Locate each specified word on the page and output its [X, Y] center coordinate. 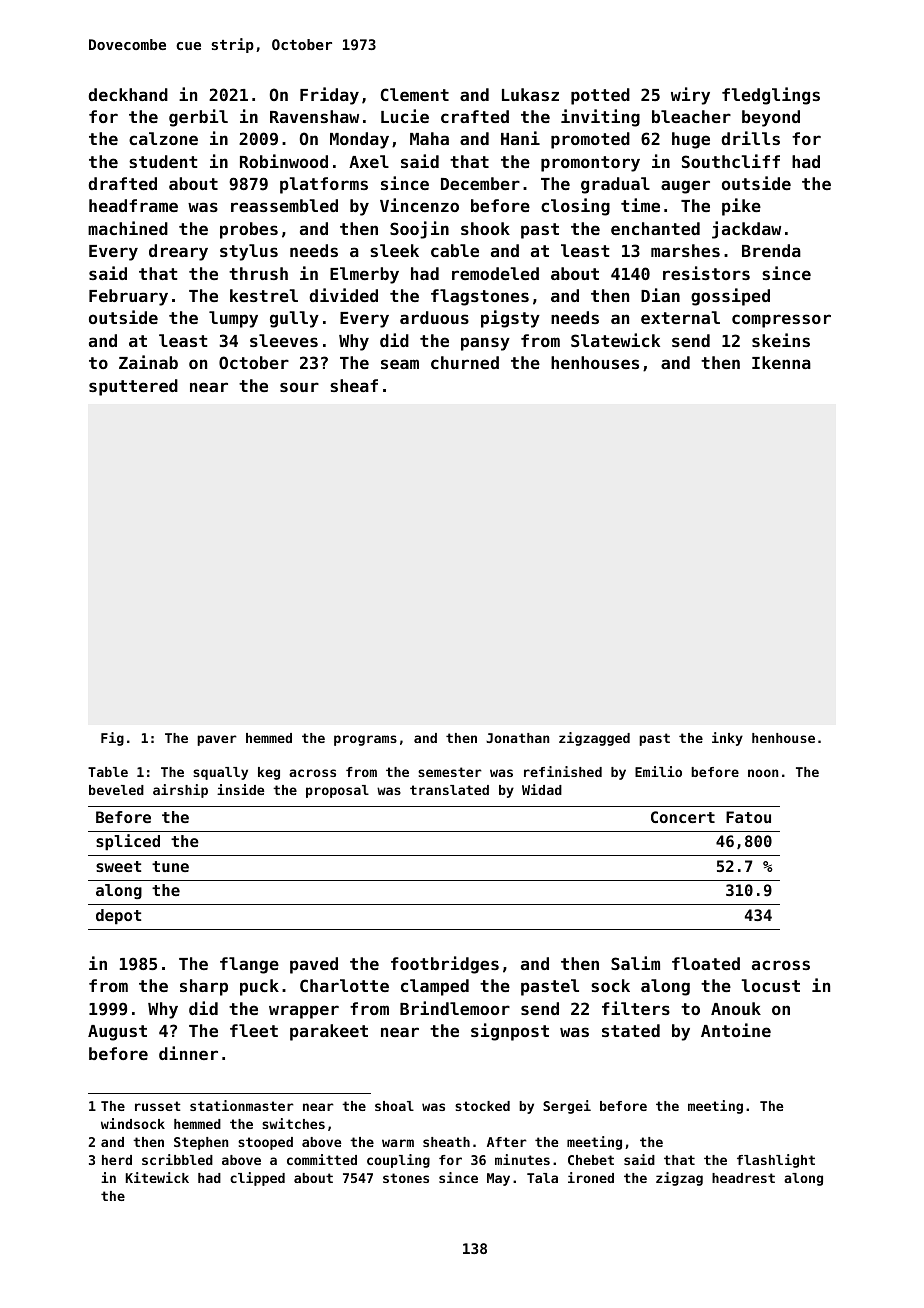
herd [117, 1160]
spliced [128, 842]
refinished [563, 771]
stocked [482, 1106]
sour [299, 387]
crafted [475, 116]
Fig [112, 739]
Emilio [658, 771]
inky [727, 739]
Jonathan [517, 738]
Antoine [736, 1030]
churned [465, 362]
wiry [690, 96]
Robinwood [284, 161]
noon [763, 773]
